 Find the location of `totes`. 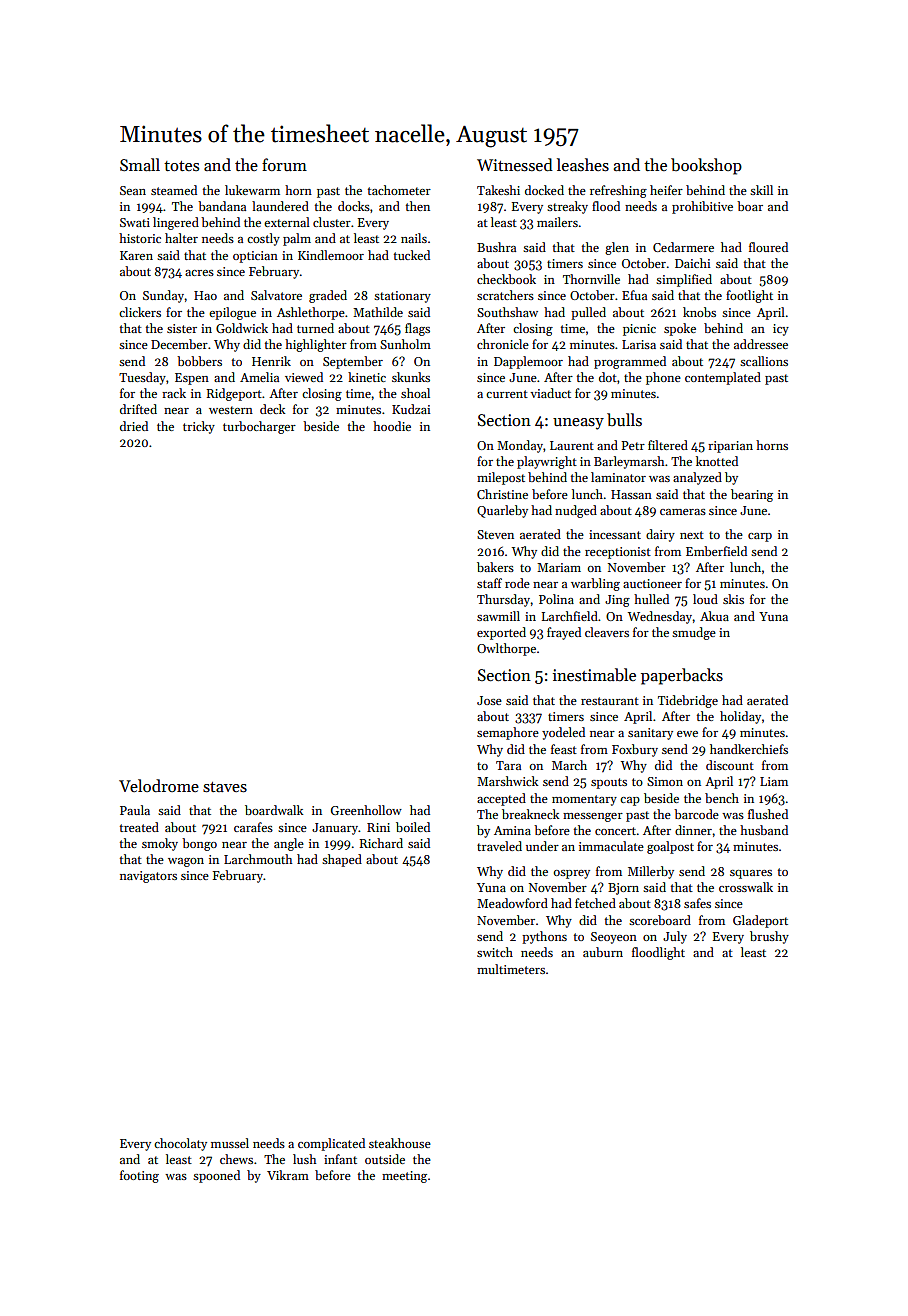

totes is located at coordinates (181, 166).
